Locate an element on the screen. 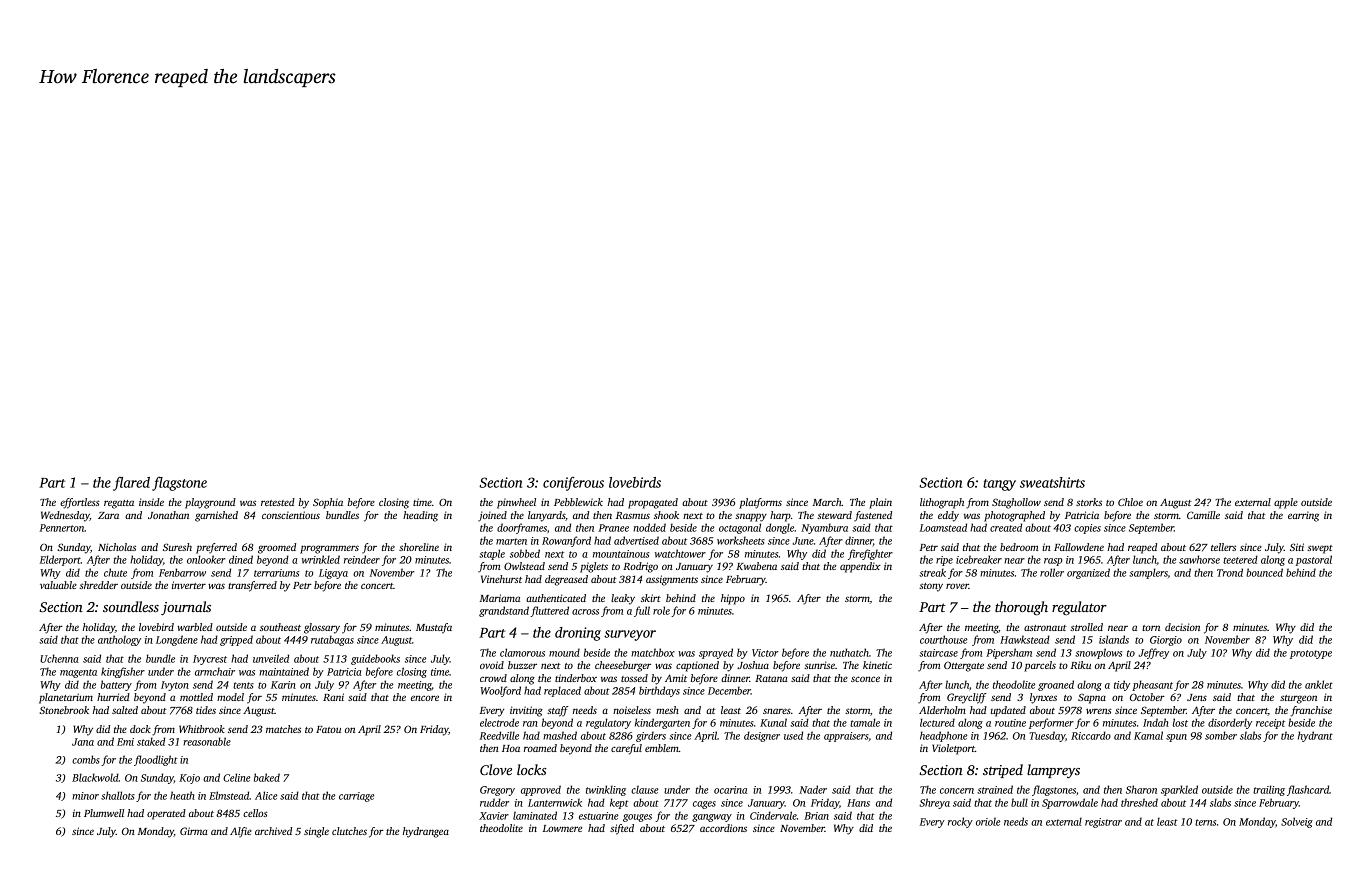  hippo is located at coordinates (733, 599).
